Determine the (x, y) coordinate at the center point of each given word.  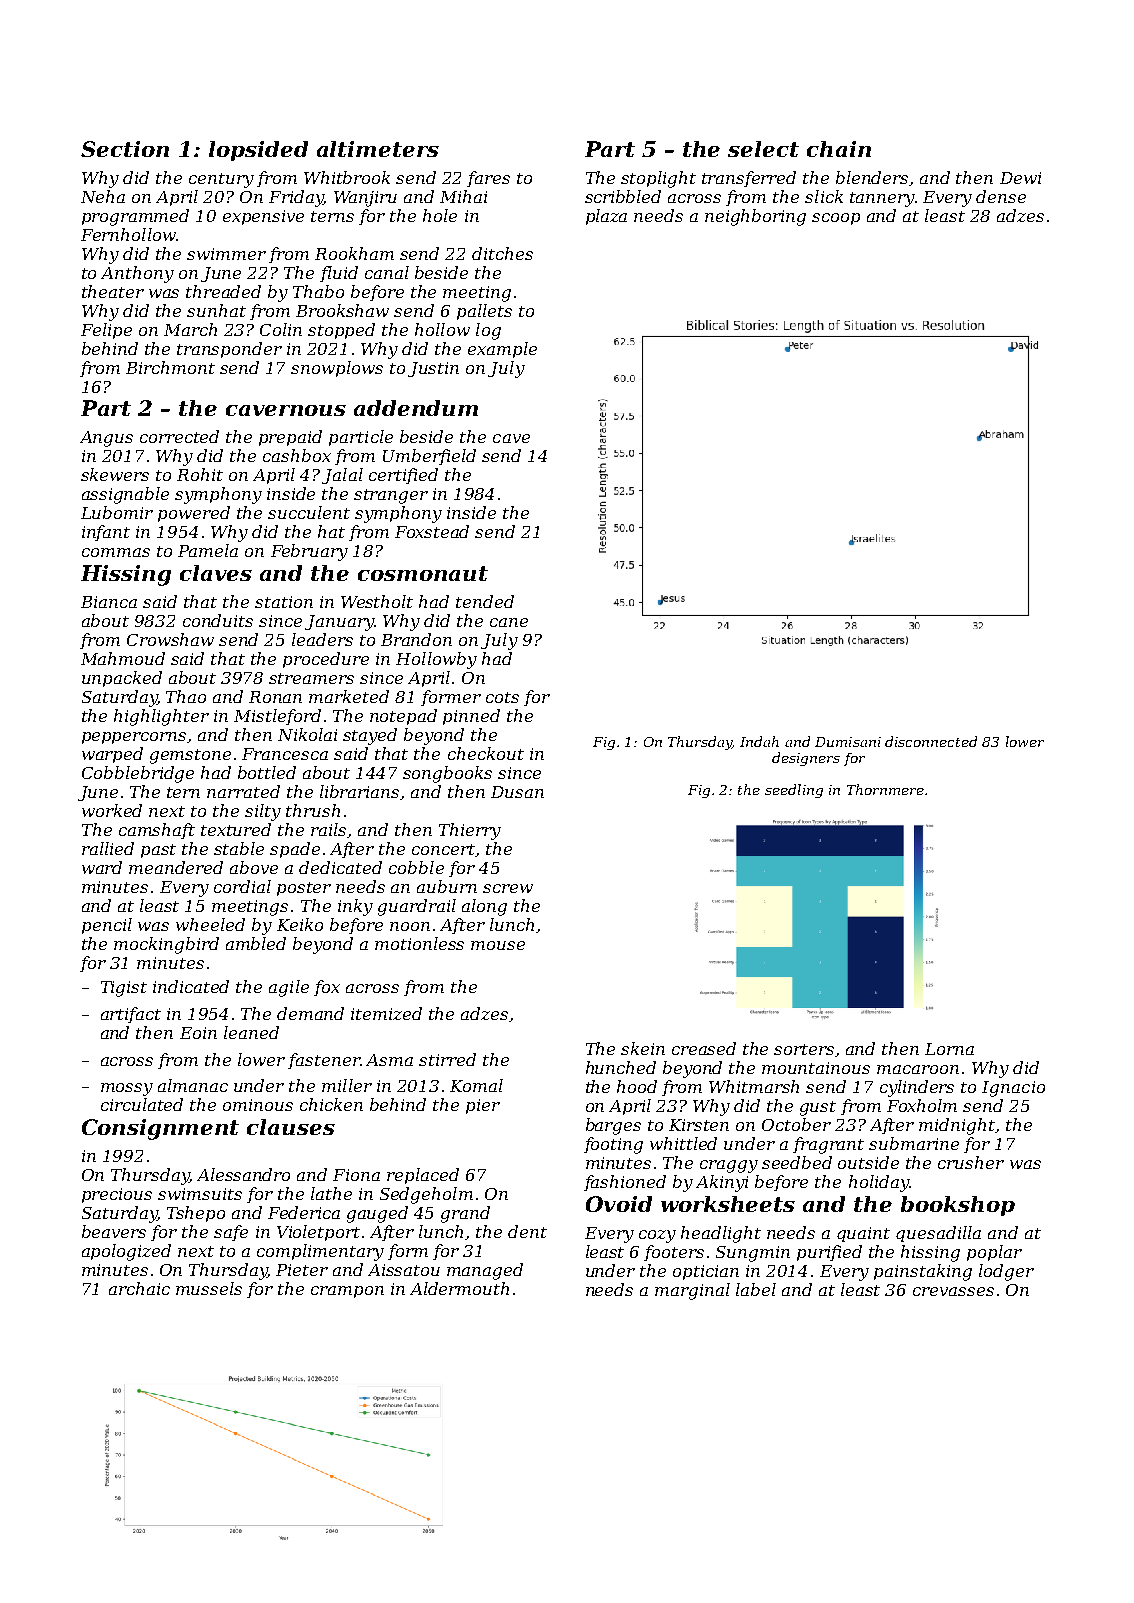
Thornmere (885, 789)
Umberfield (429, 457)
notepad (403, 717)
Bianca (109, 602)
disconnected (931, 741)
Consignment (160, 1129)
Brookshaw (342, 310)
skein (643, 1048)
